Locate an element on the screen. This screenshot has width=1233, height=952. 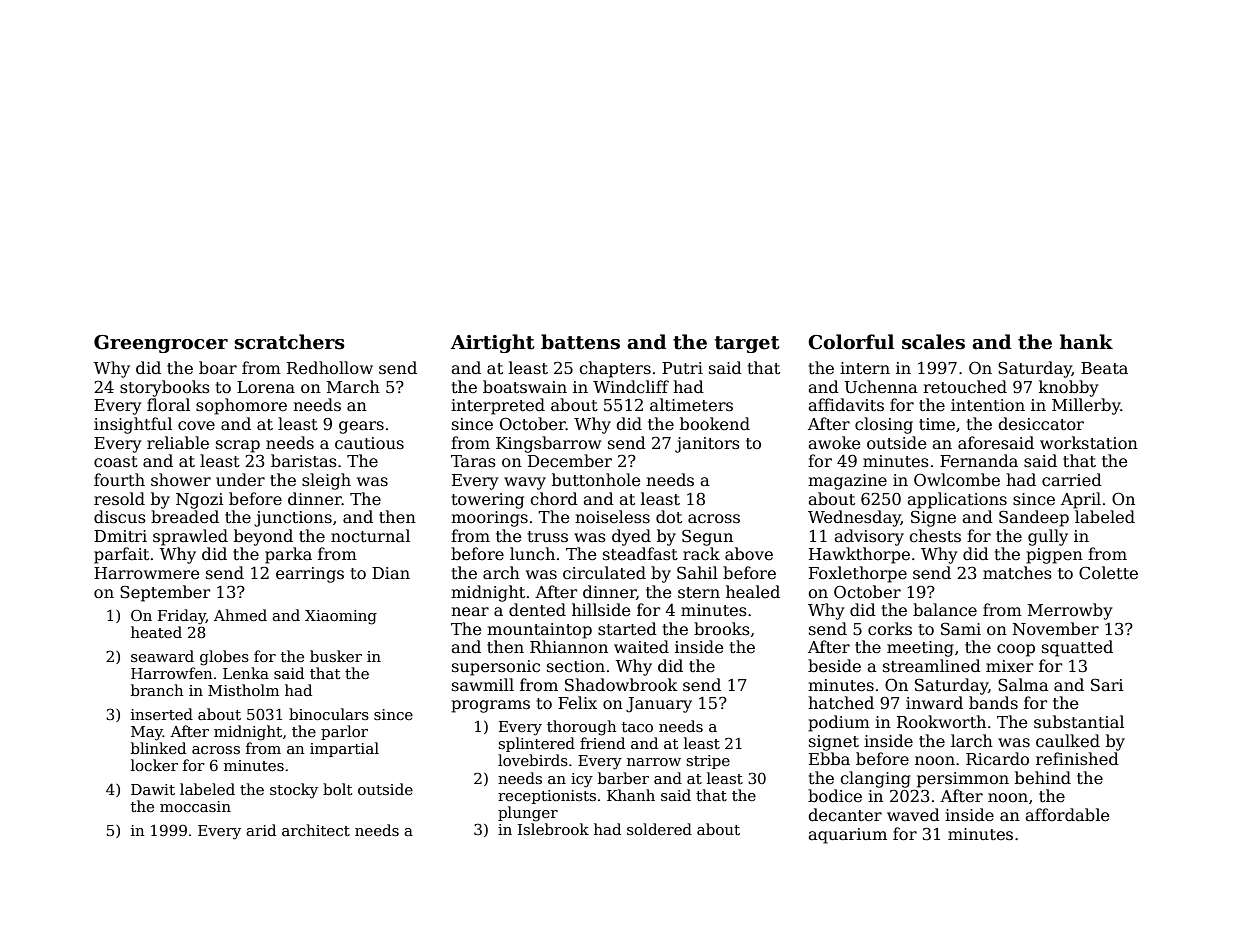
arid is located at coordinates (261, 830).
